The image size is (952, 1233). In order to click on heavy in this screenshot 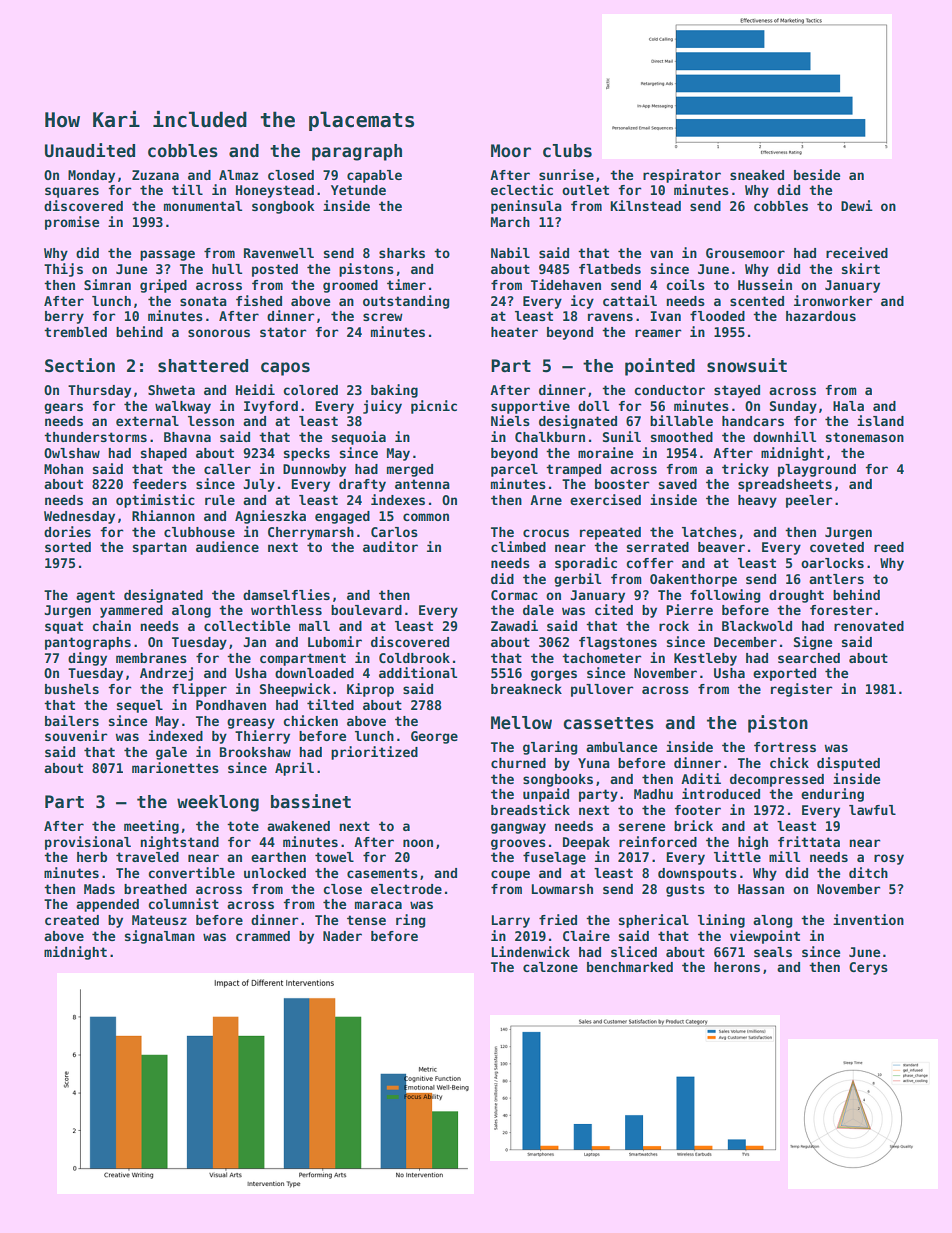, I will do `click(757, 501)`.
